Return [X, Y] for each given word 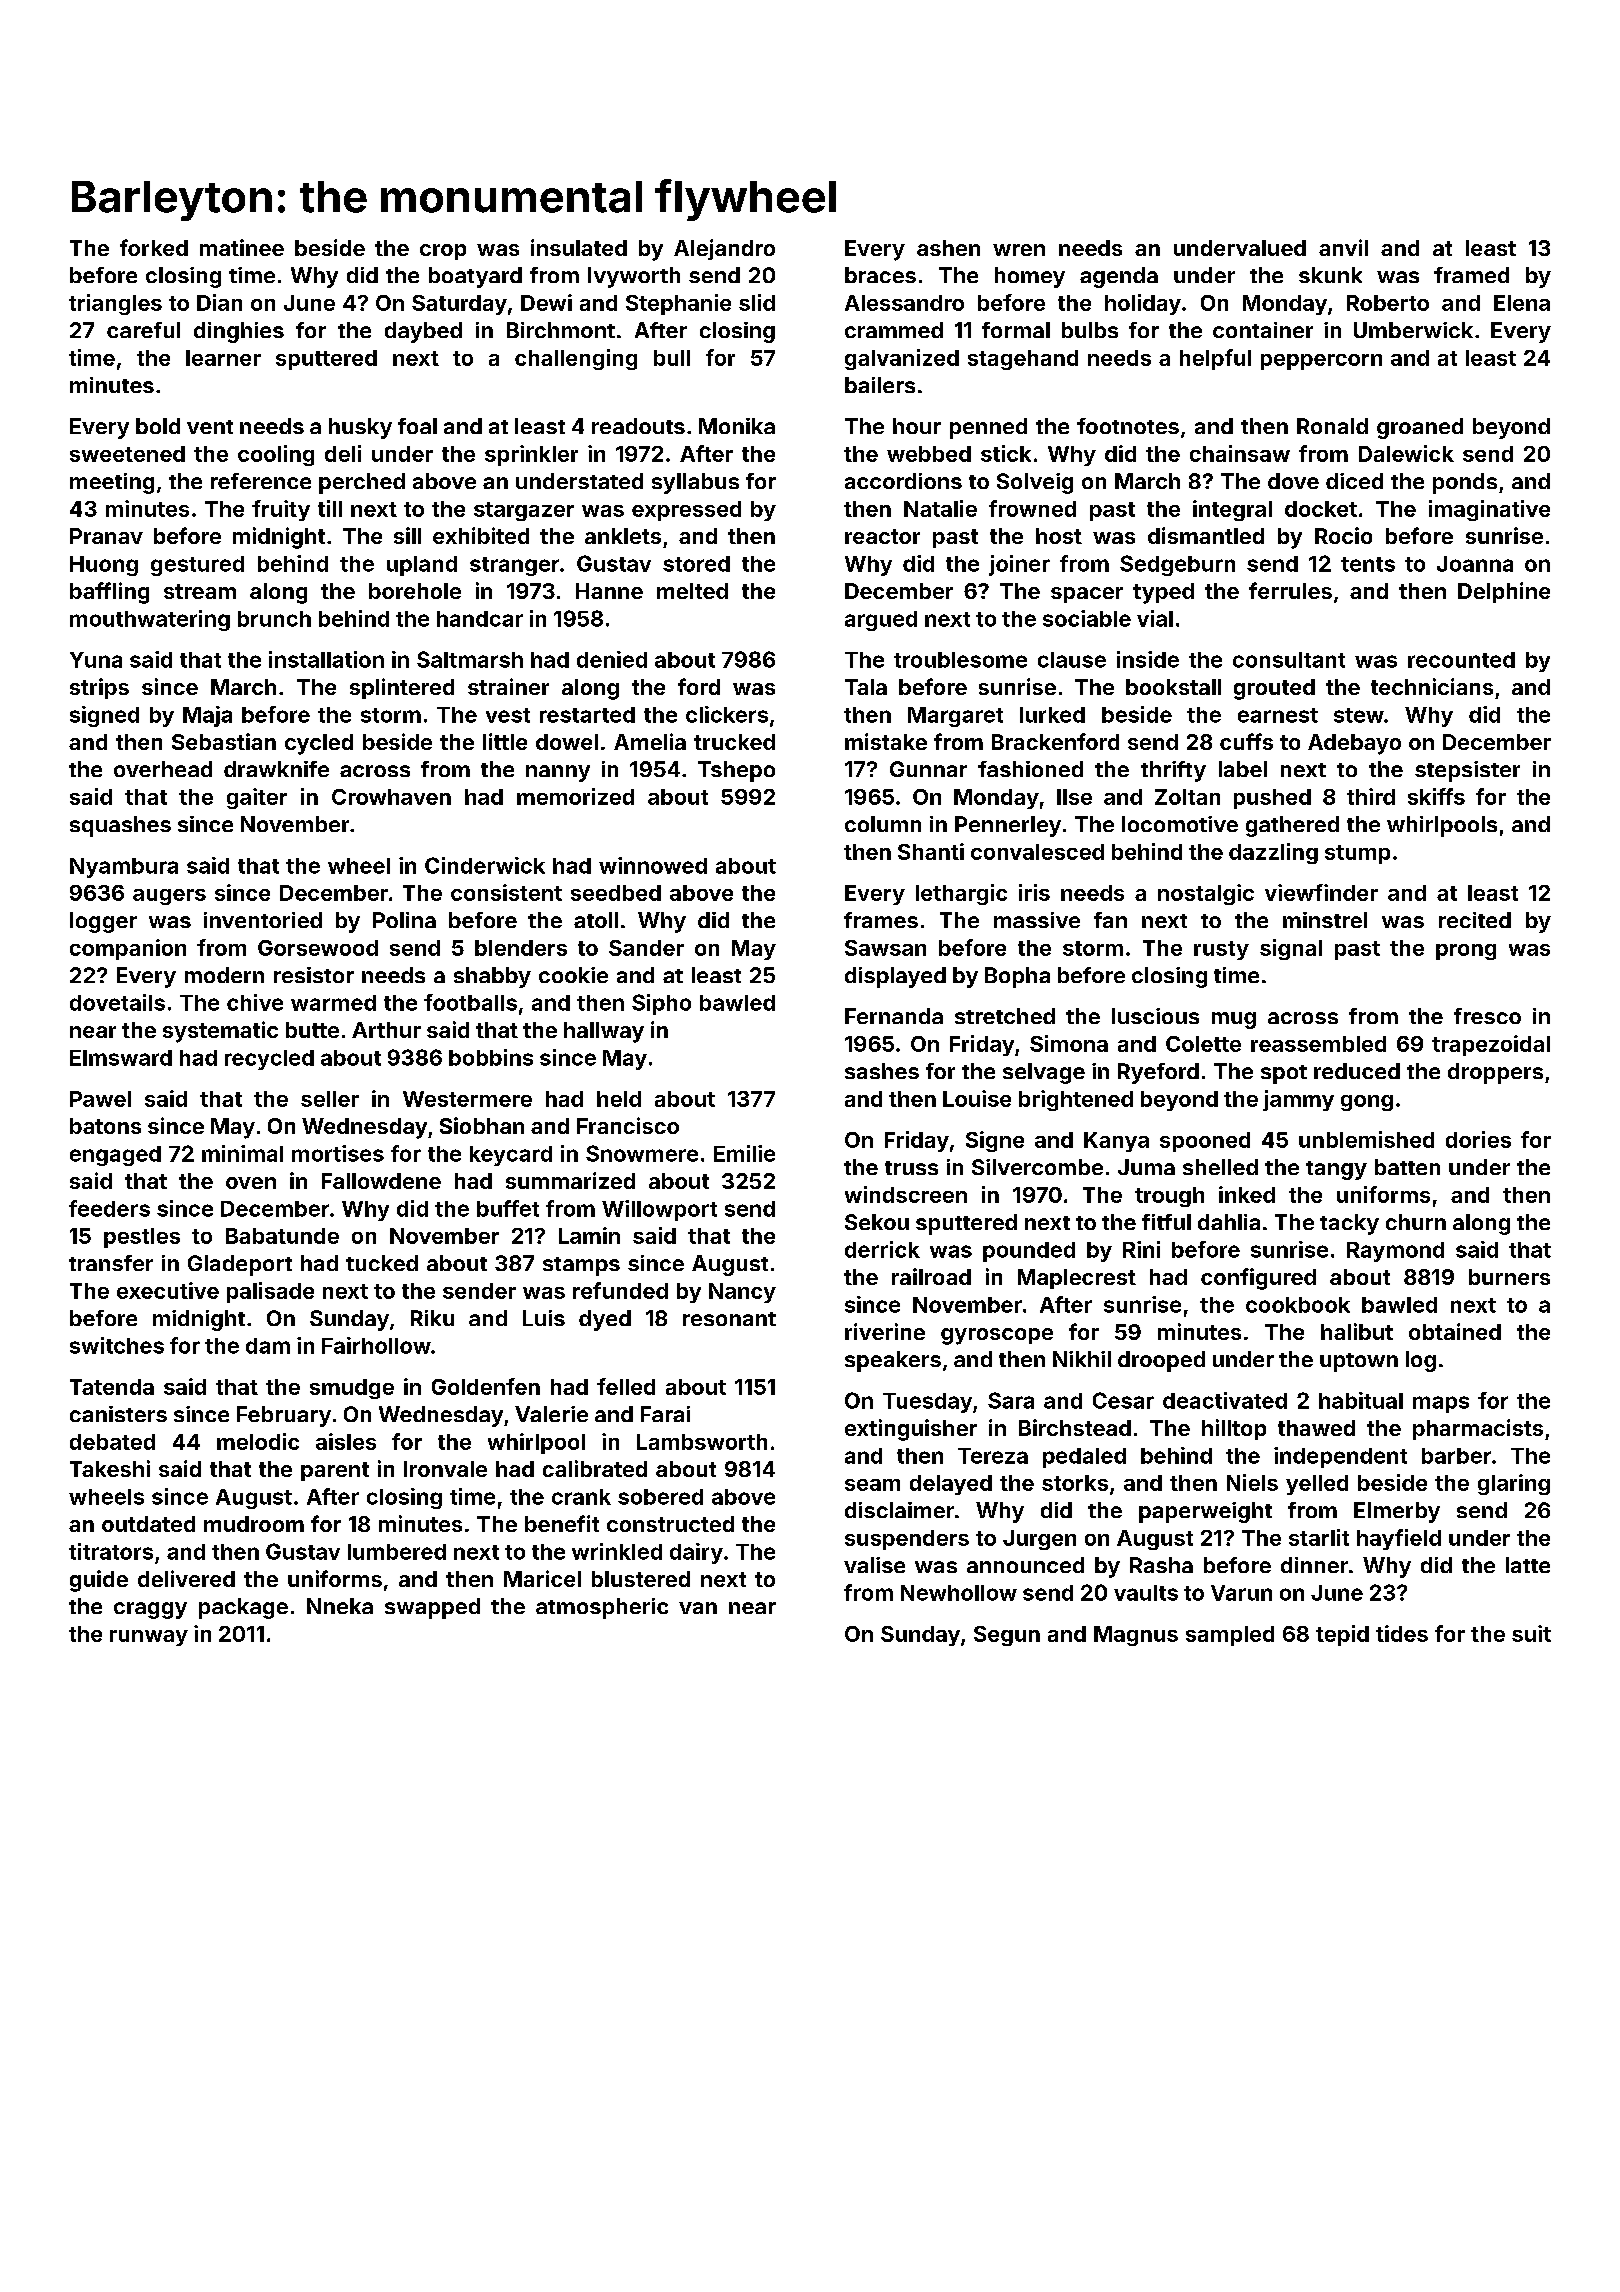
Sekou [877, 1222]
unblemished [1366, 1139]
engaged [115, 1156]
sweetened [127, 454]
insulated [579, 247]
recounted [1461, 660]
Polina [404, 920]
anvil [1343, 247]
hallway [604, 1032]
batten [1407, 1167]
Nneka [340, 1606]
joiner [1019, 565]
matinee [242, 247]
